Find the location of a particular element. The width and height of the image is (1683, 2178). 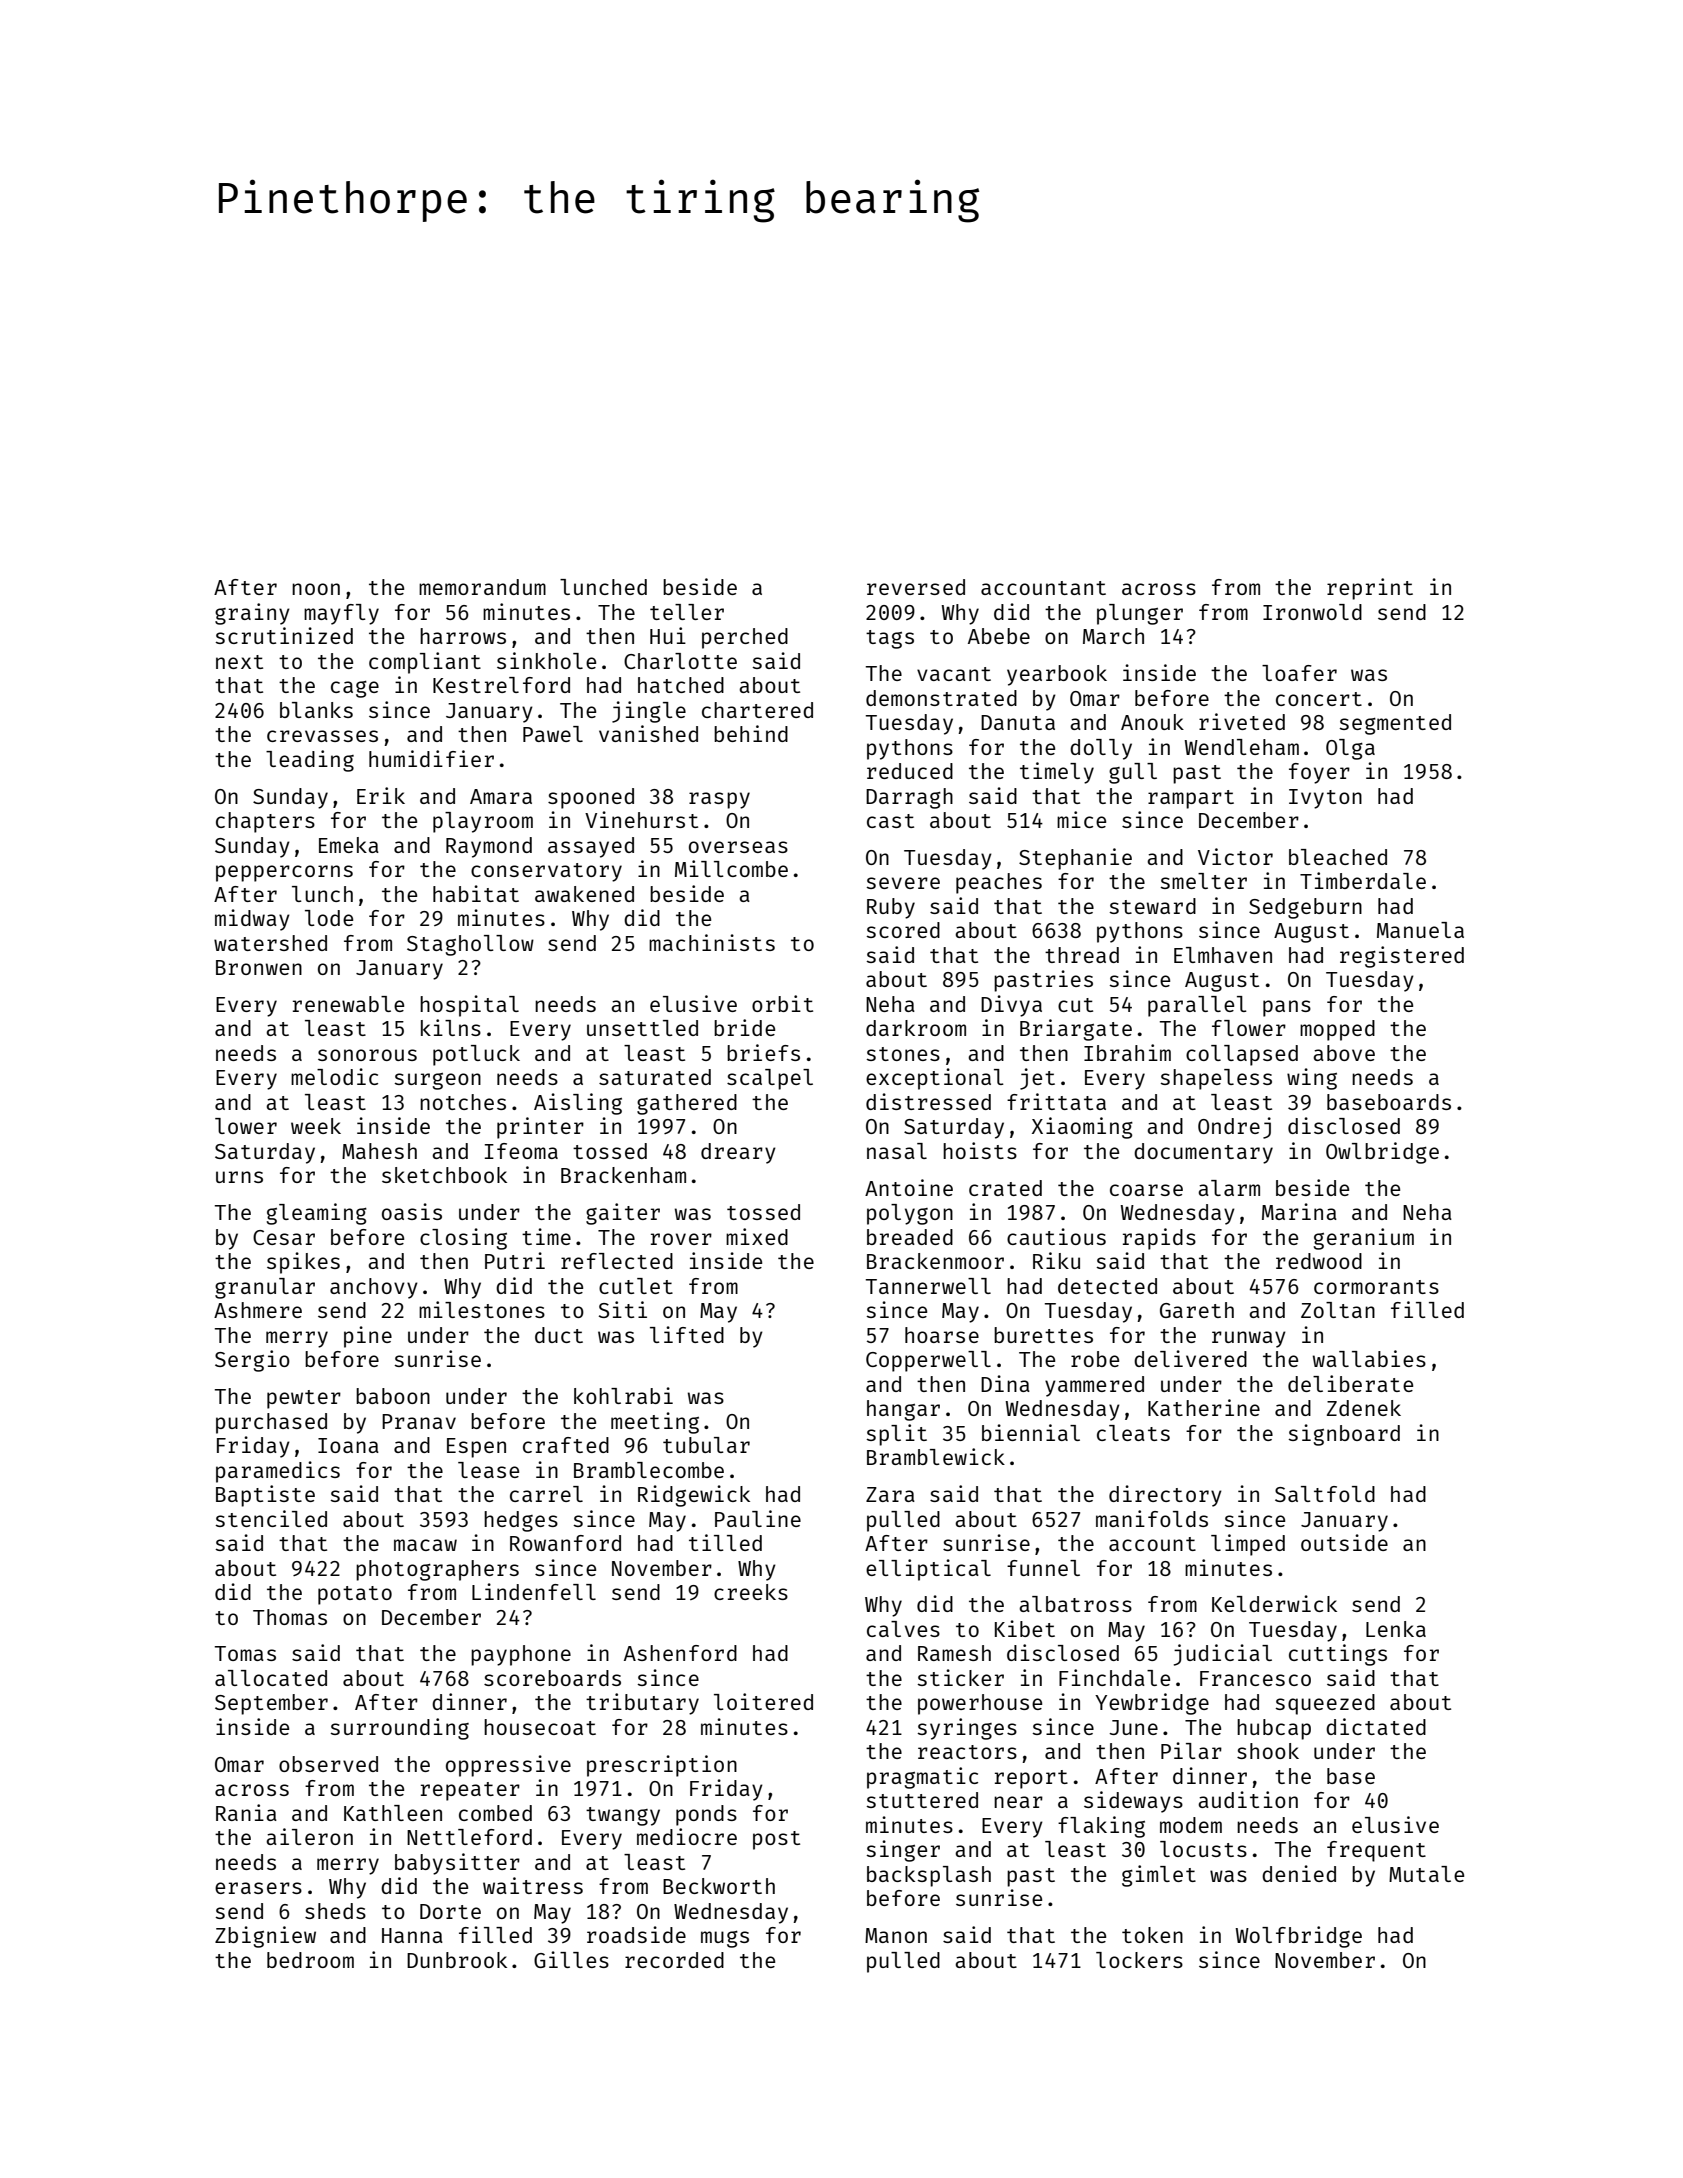

segmented is located at coordinates (1395, 724).
